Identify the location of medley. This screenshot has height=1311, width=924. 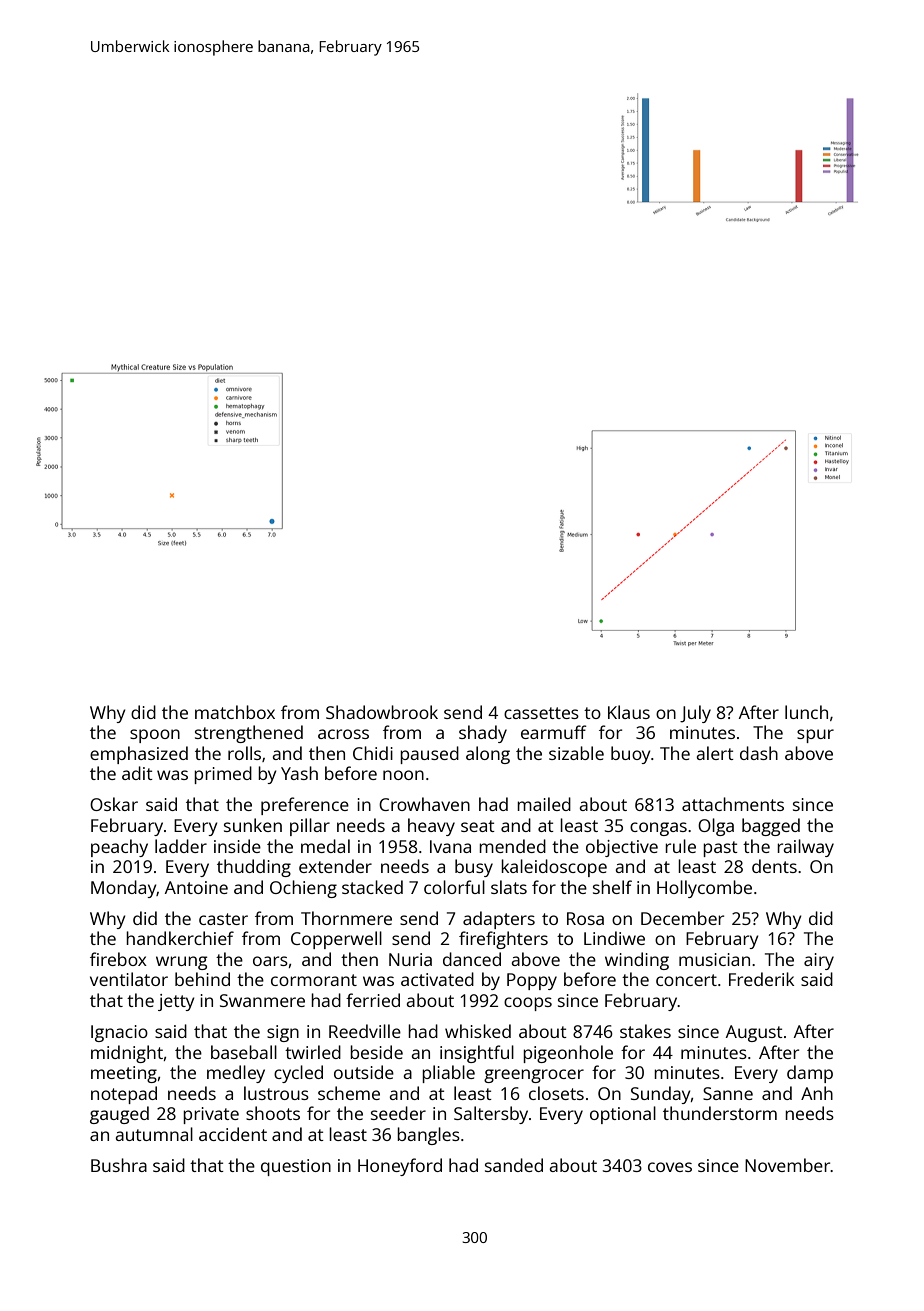
(236, 1074).
